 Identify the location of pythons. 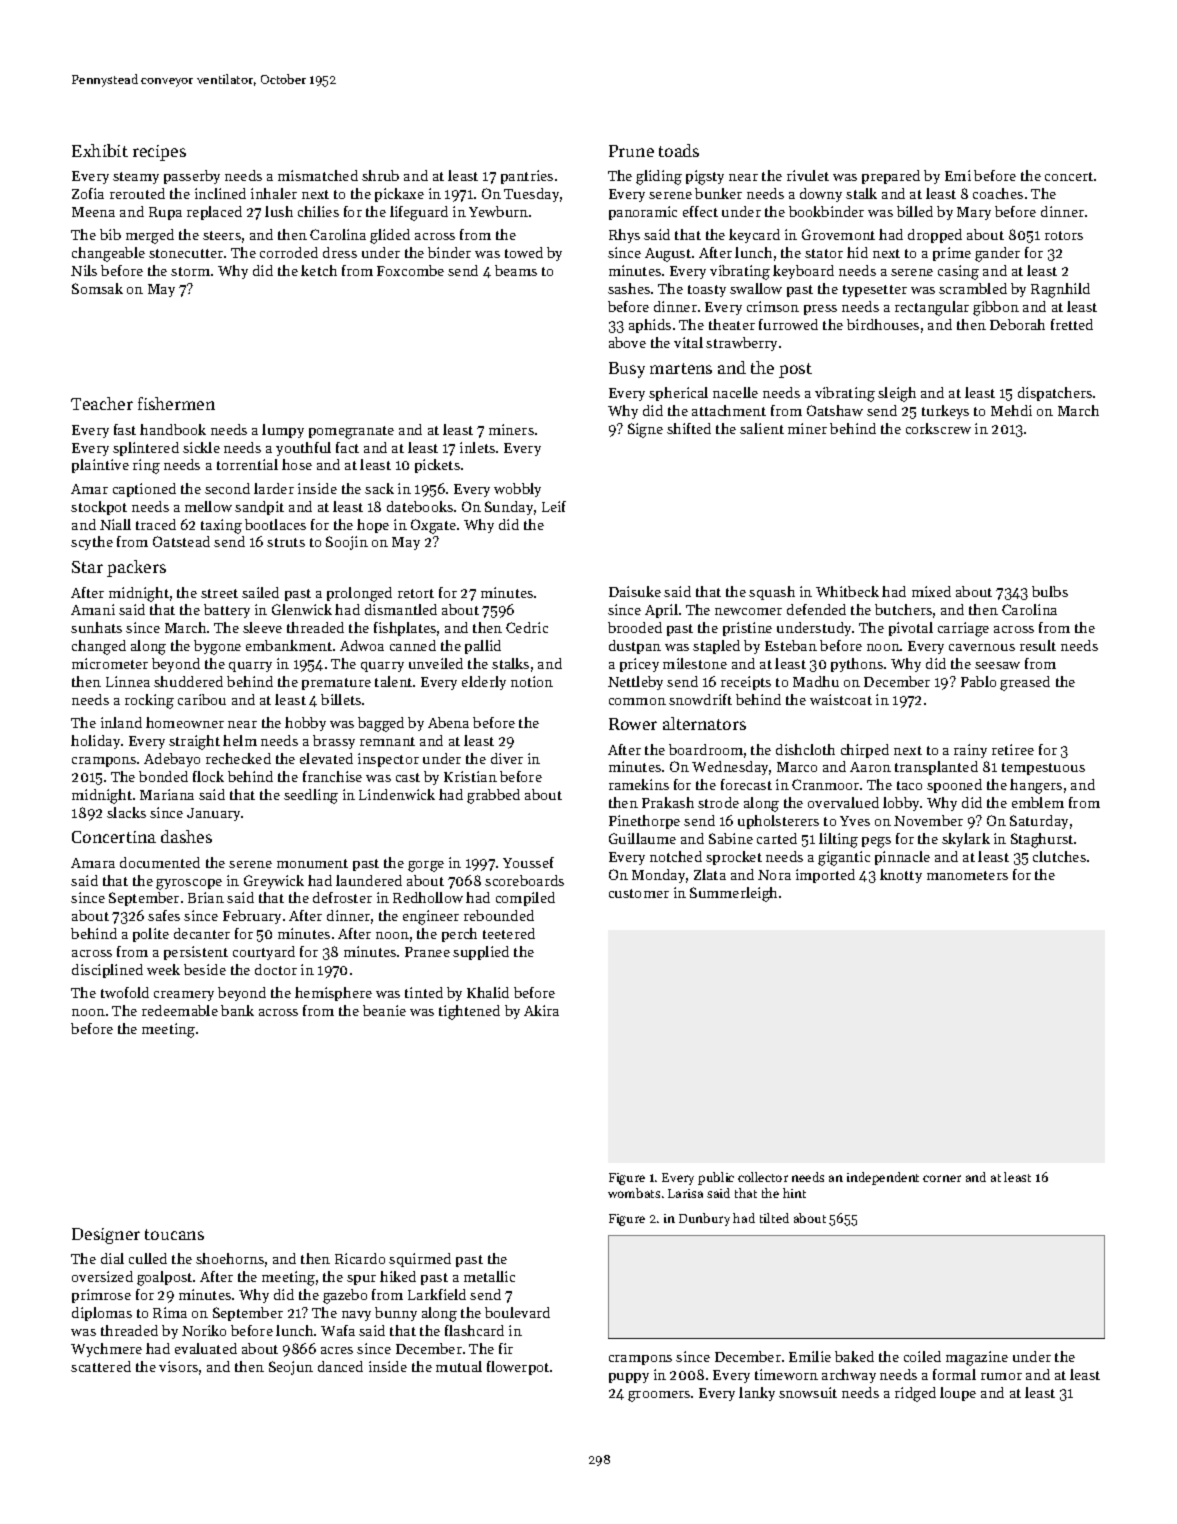
(857, 665).
